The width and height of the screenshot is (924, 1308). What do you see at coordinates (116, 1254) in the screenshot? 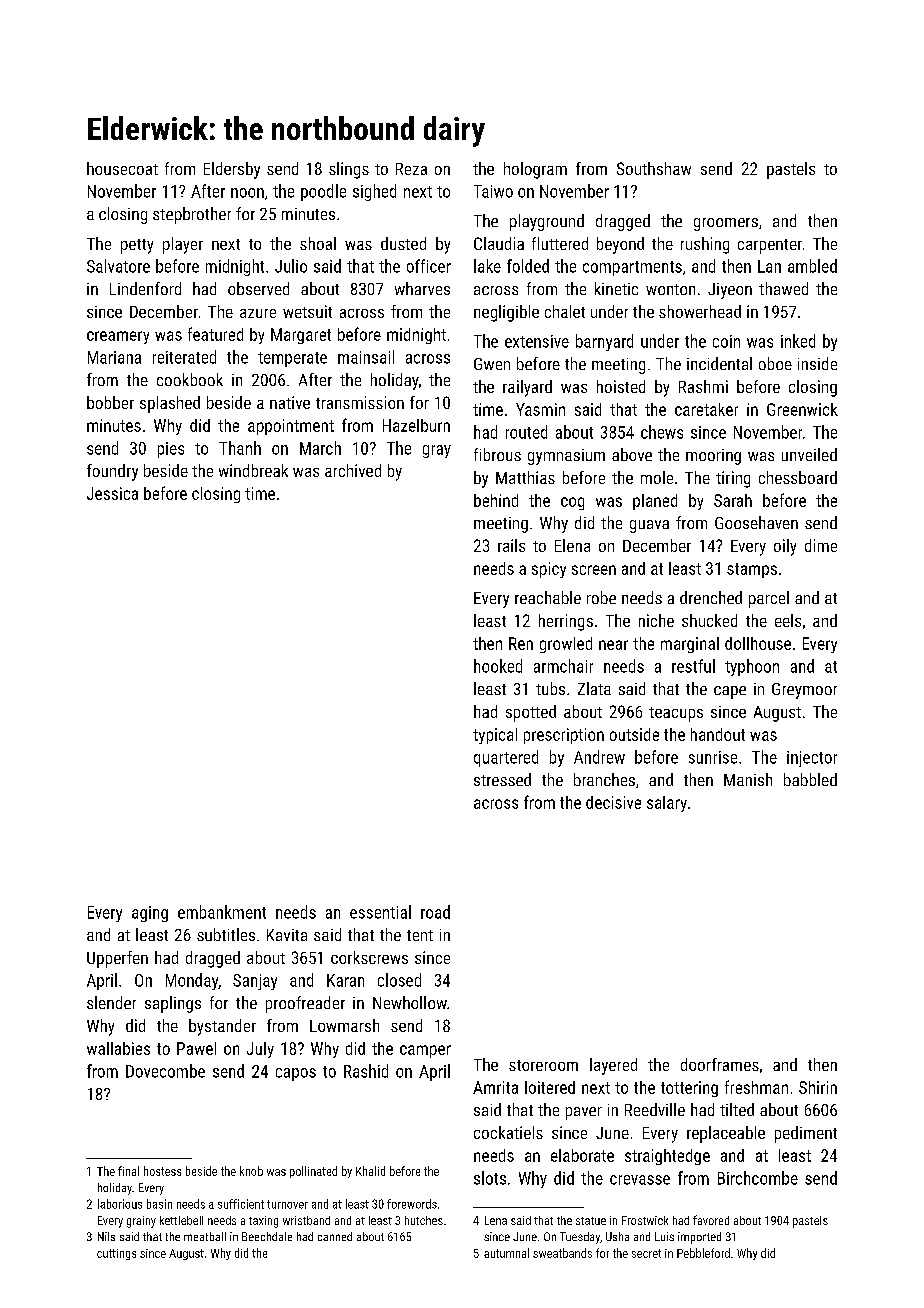
I see `cuttings` at bounding box center [116, 1254].
